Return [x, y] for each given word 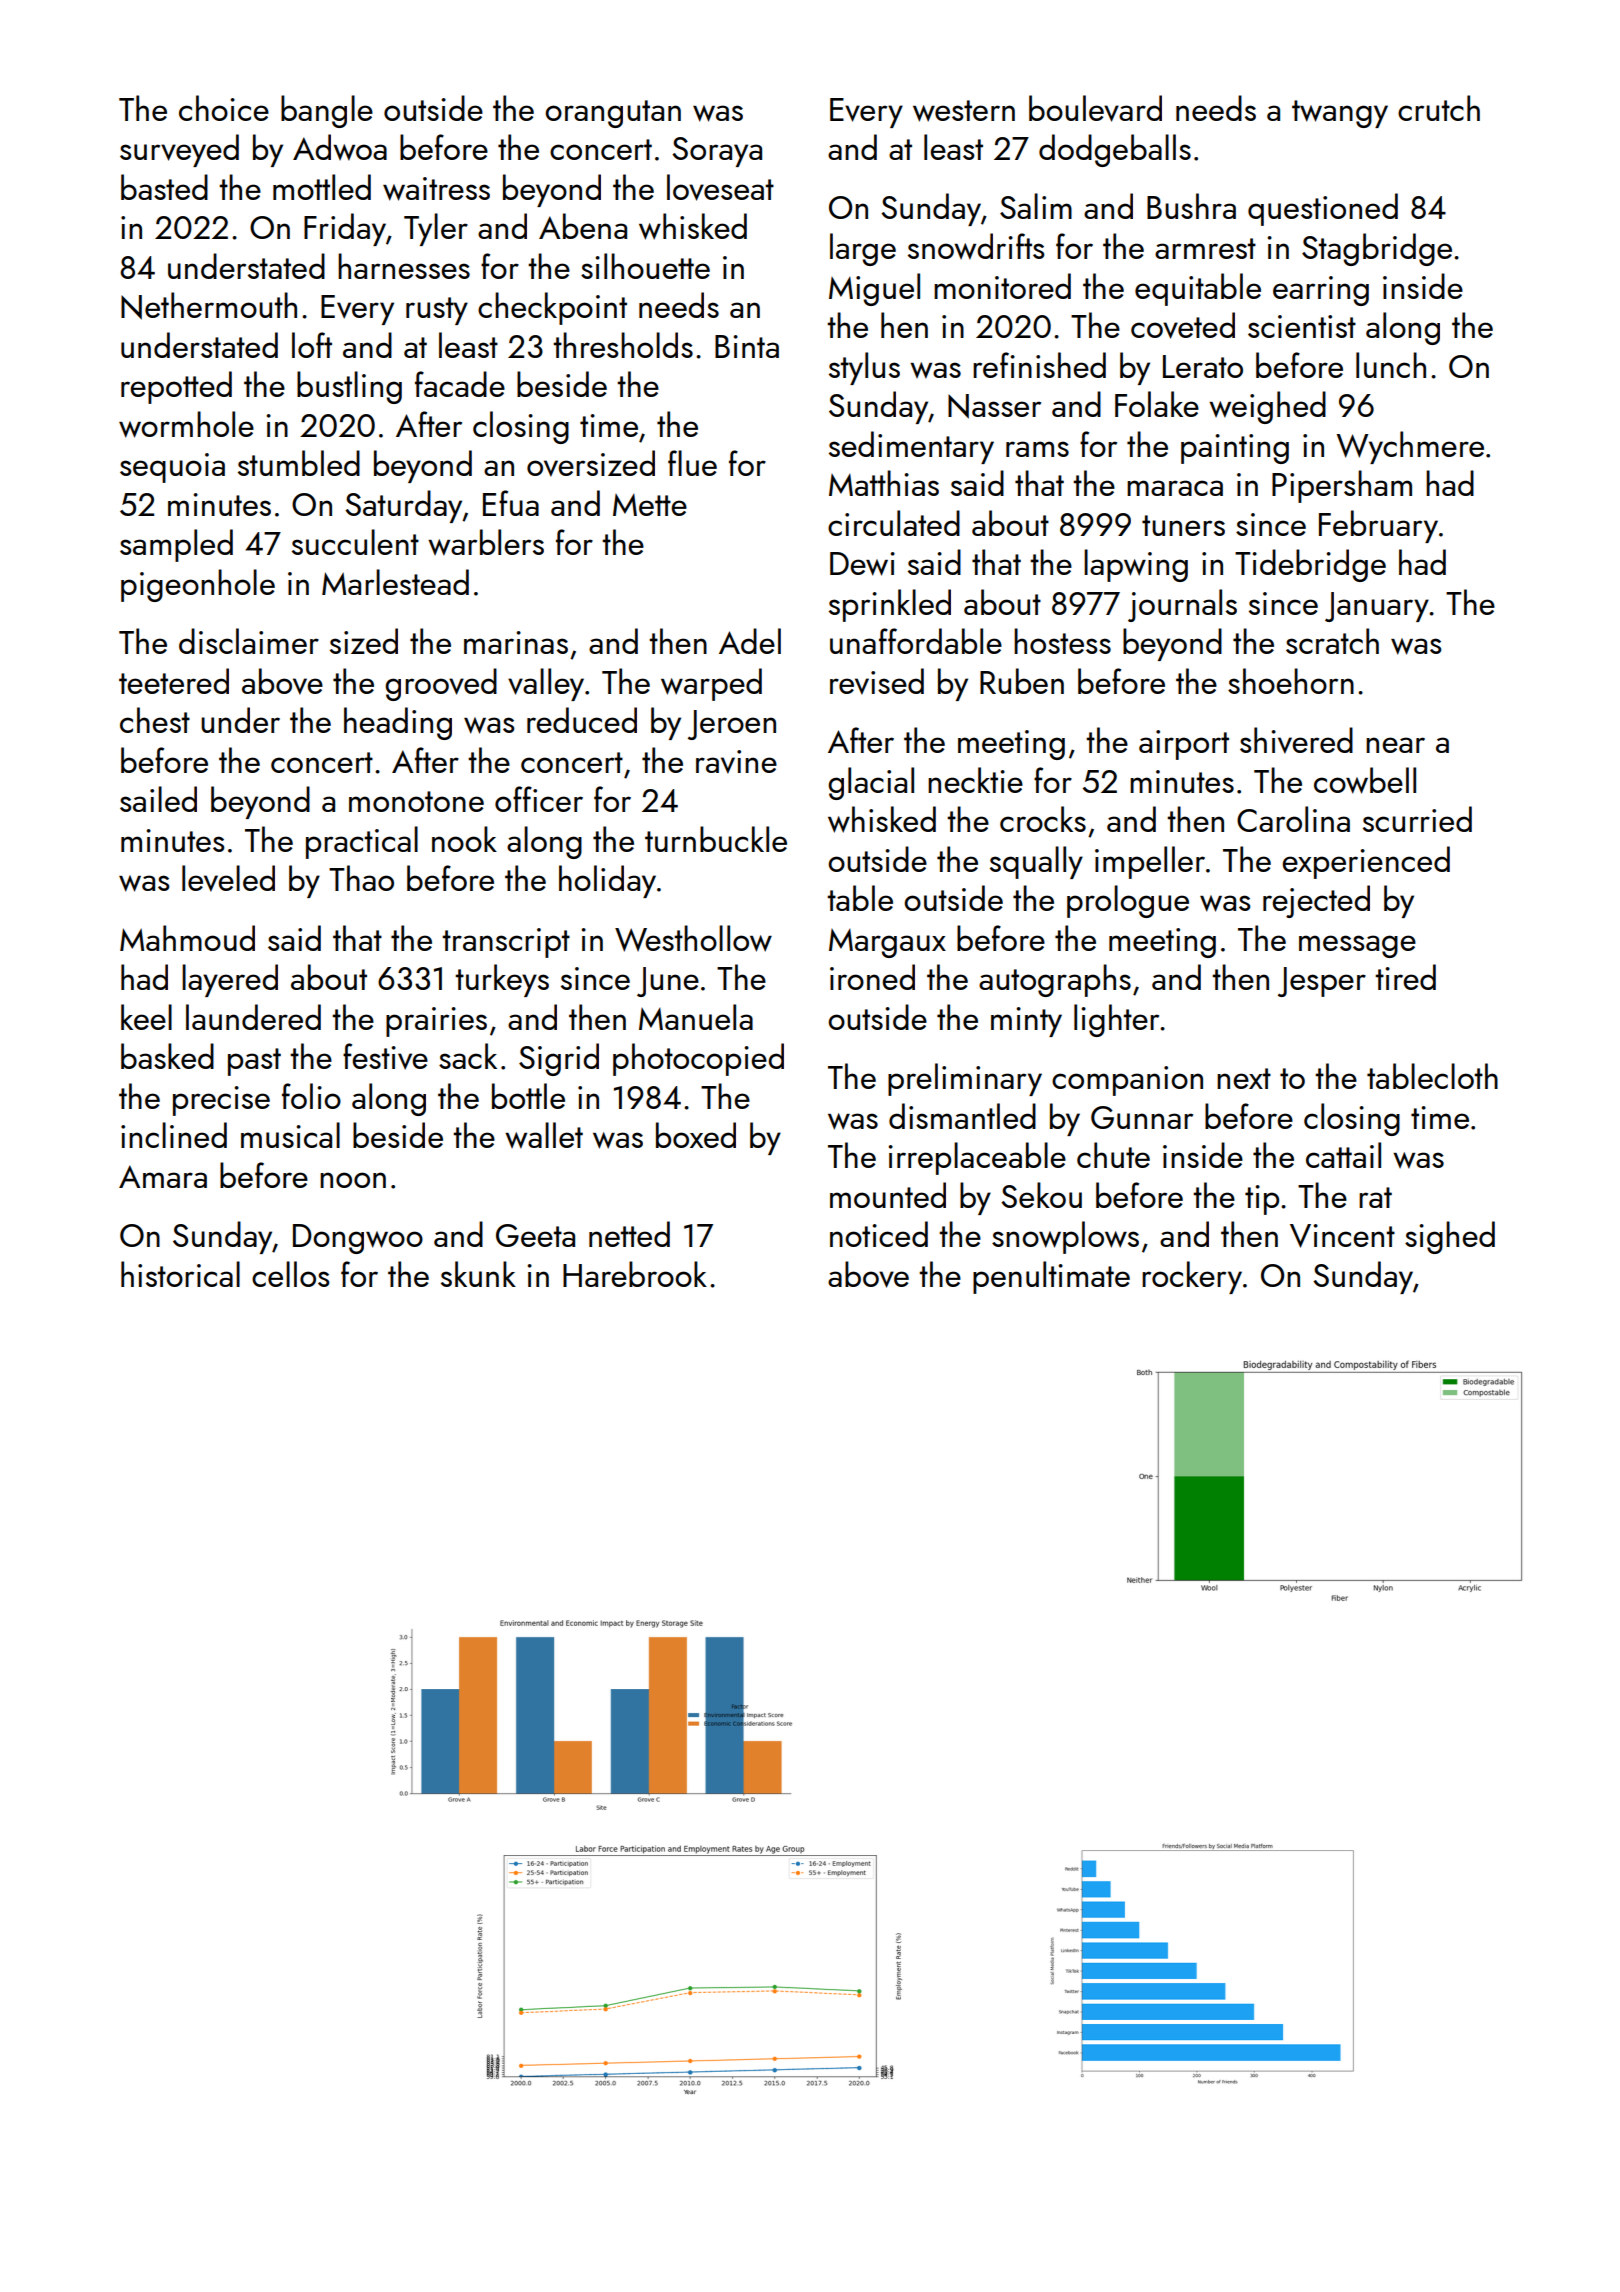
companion [1127, 1081]
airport [1184, 745]
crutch [1439, 108]
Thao [361, 878]
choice [224, 108]
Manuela [696, 1017]
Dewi [862, 564]
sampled [176, 545]
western [964, 111]
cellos [291, 1274]
